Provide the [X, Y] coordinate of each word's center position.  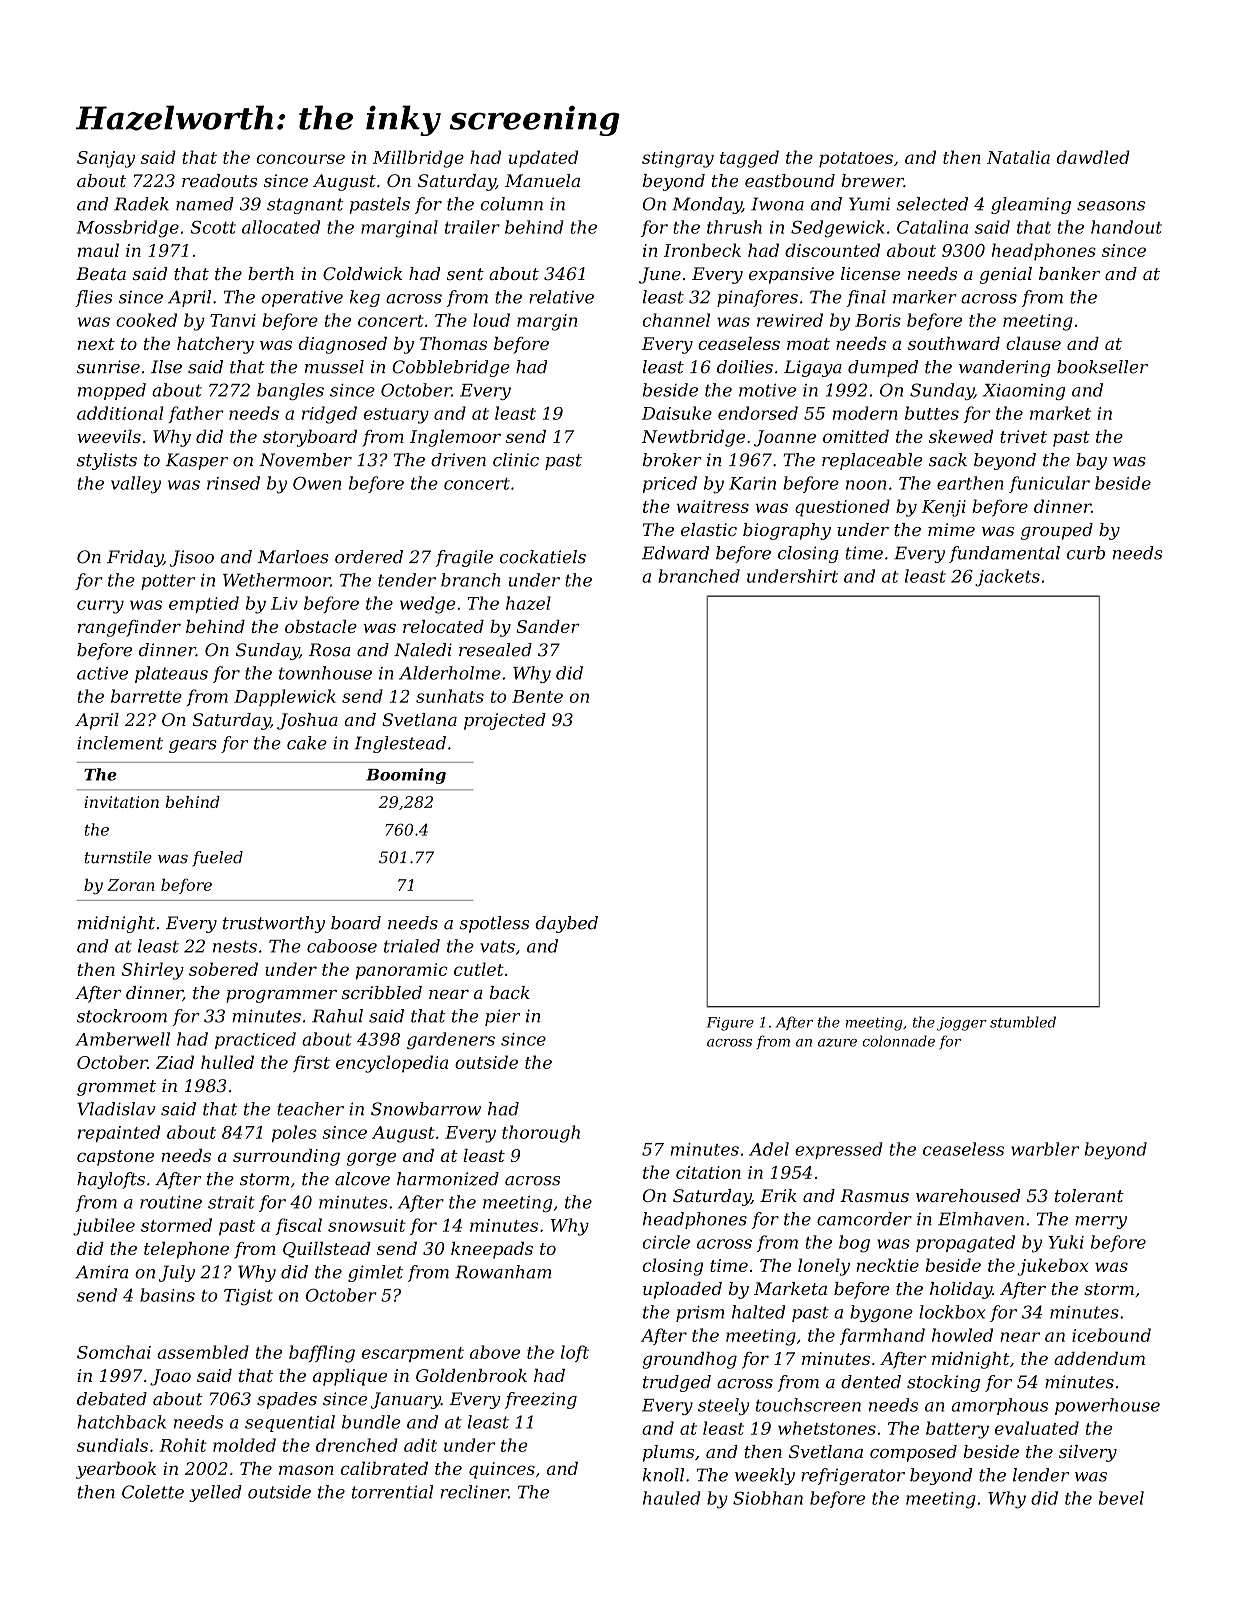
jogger [962, 1024]
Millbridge [418, 159]
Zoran [131, 885]
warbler [1045, 1149]
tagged [749, 159]
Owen [317, 483]
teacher [310, 1109]
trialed [412, 946]
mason [306, 1470]
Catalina [932, 227]
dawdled [1093, 157]
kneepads [492, 1250]
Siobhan [768, 1498]
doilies [745, 367]
